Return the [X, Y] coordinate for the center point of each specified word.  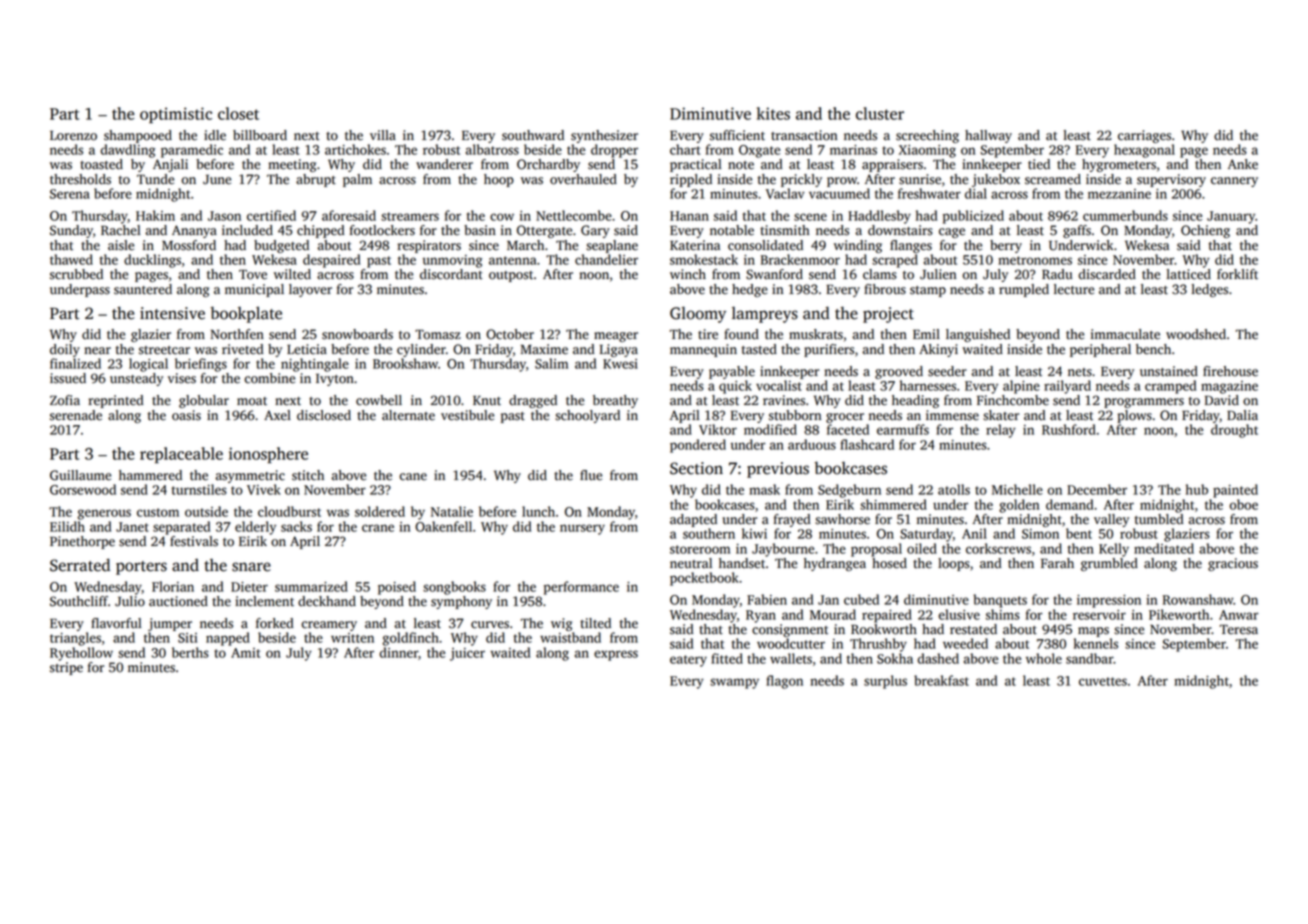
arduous [812, 444]
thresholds [80, 179]
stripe [66, 668]
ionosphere [268, 455]
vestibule [467, 415]
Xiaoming [927, 151]
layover [310, 290]
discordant [451, 274]
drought [1234, 431]
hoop [499, 180]
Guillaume [80, 475]
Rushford [1069, 429]
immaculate [1125, 334]
